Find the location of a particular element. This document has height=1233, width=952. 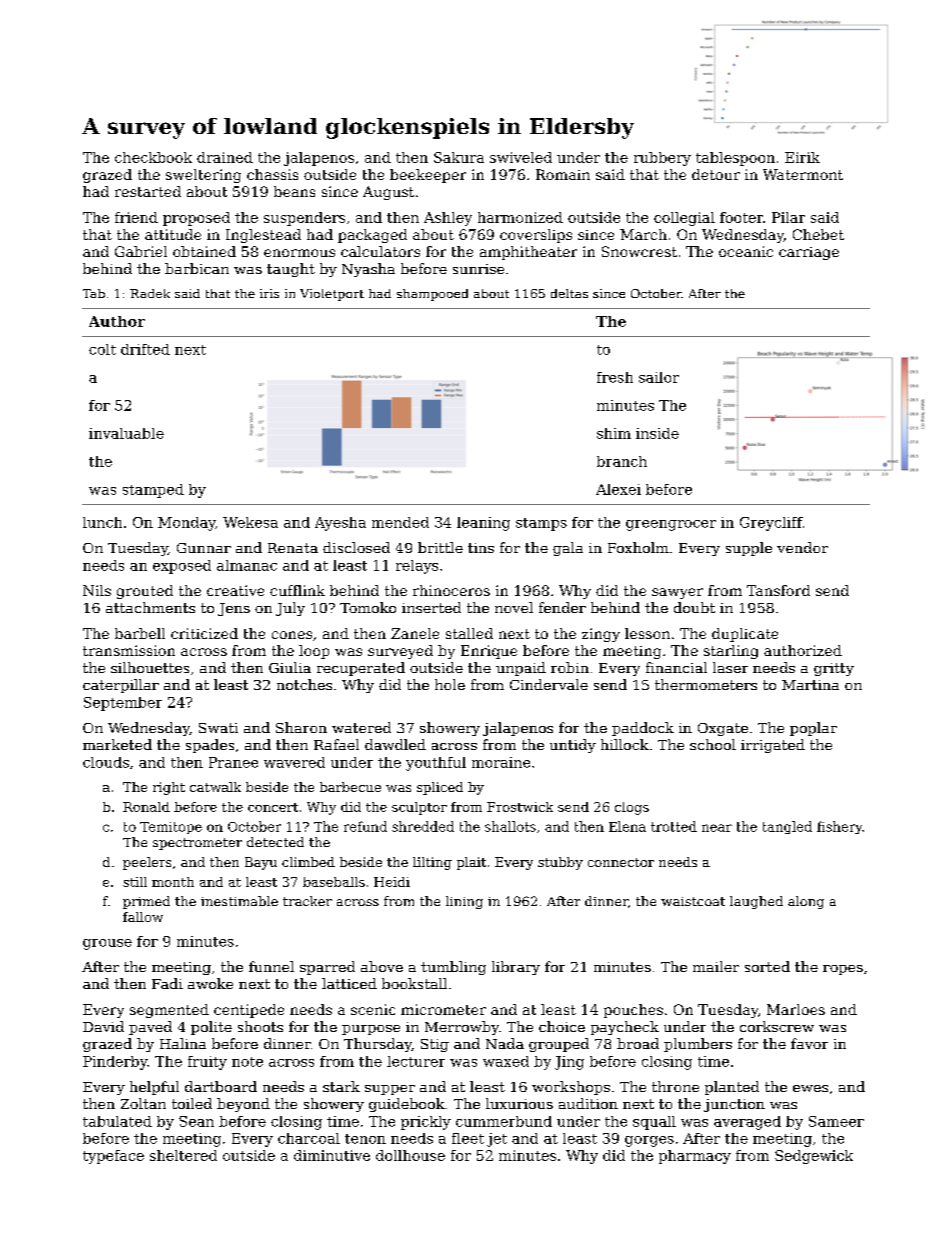

diminutive is located at coordinates (332, 1155).
